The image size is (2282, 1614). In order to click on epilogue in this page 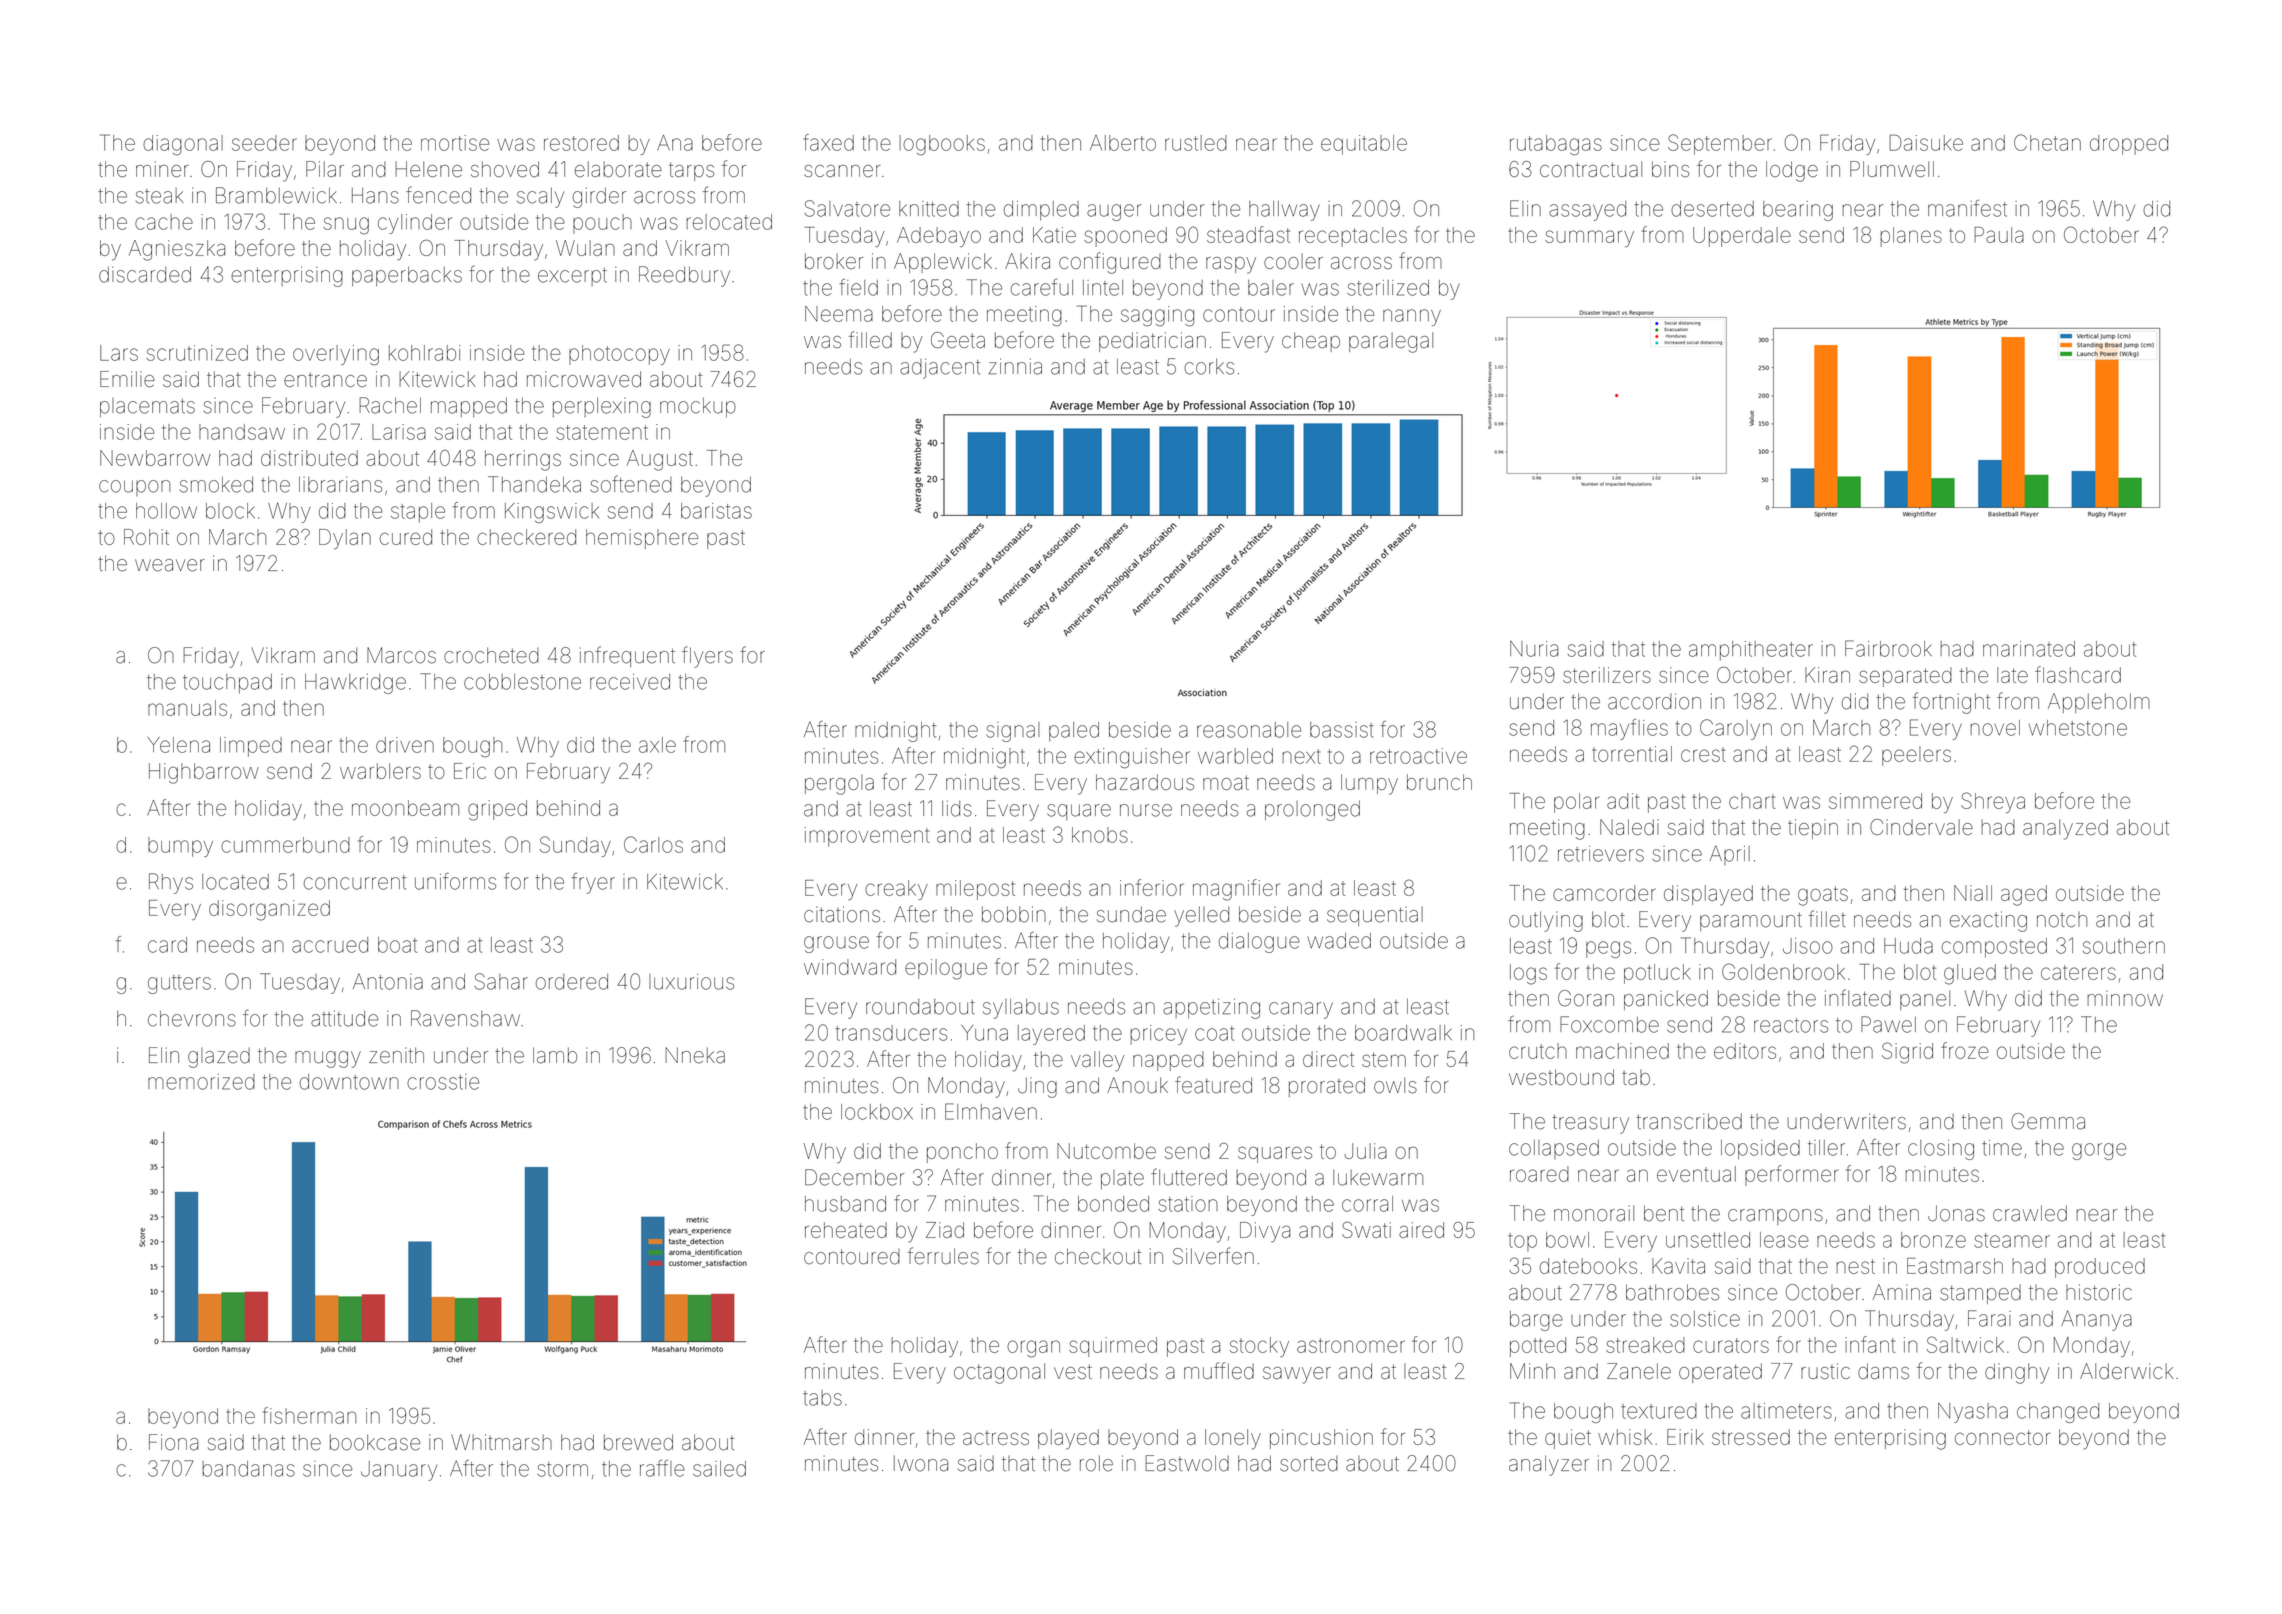, I will do `click(946, 969)`.
